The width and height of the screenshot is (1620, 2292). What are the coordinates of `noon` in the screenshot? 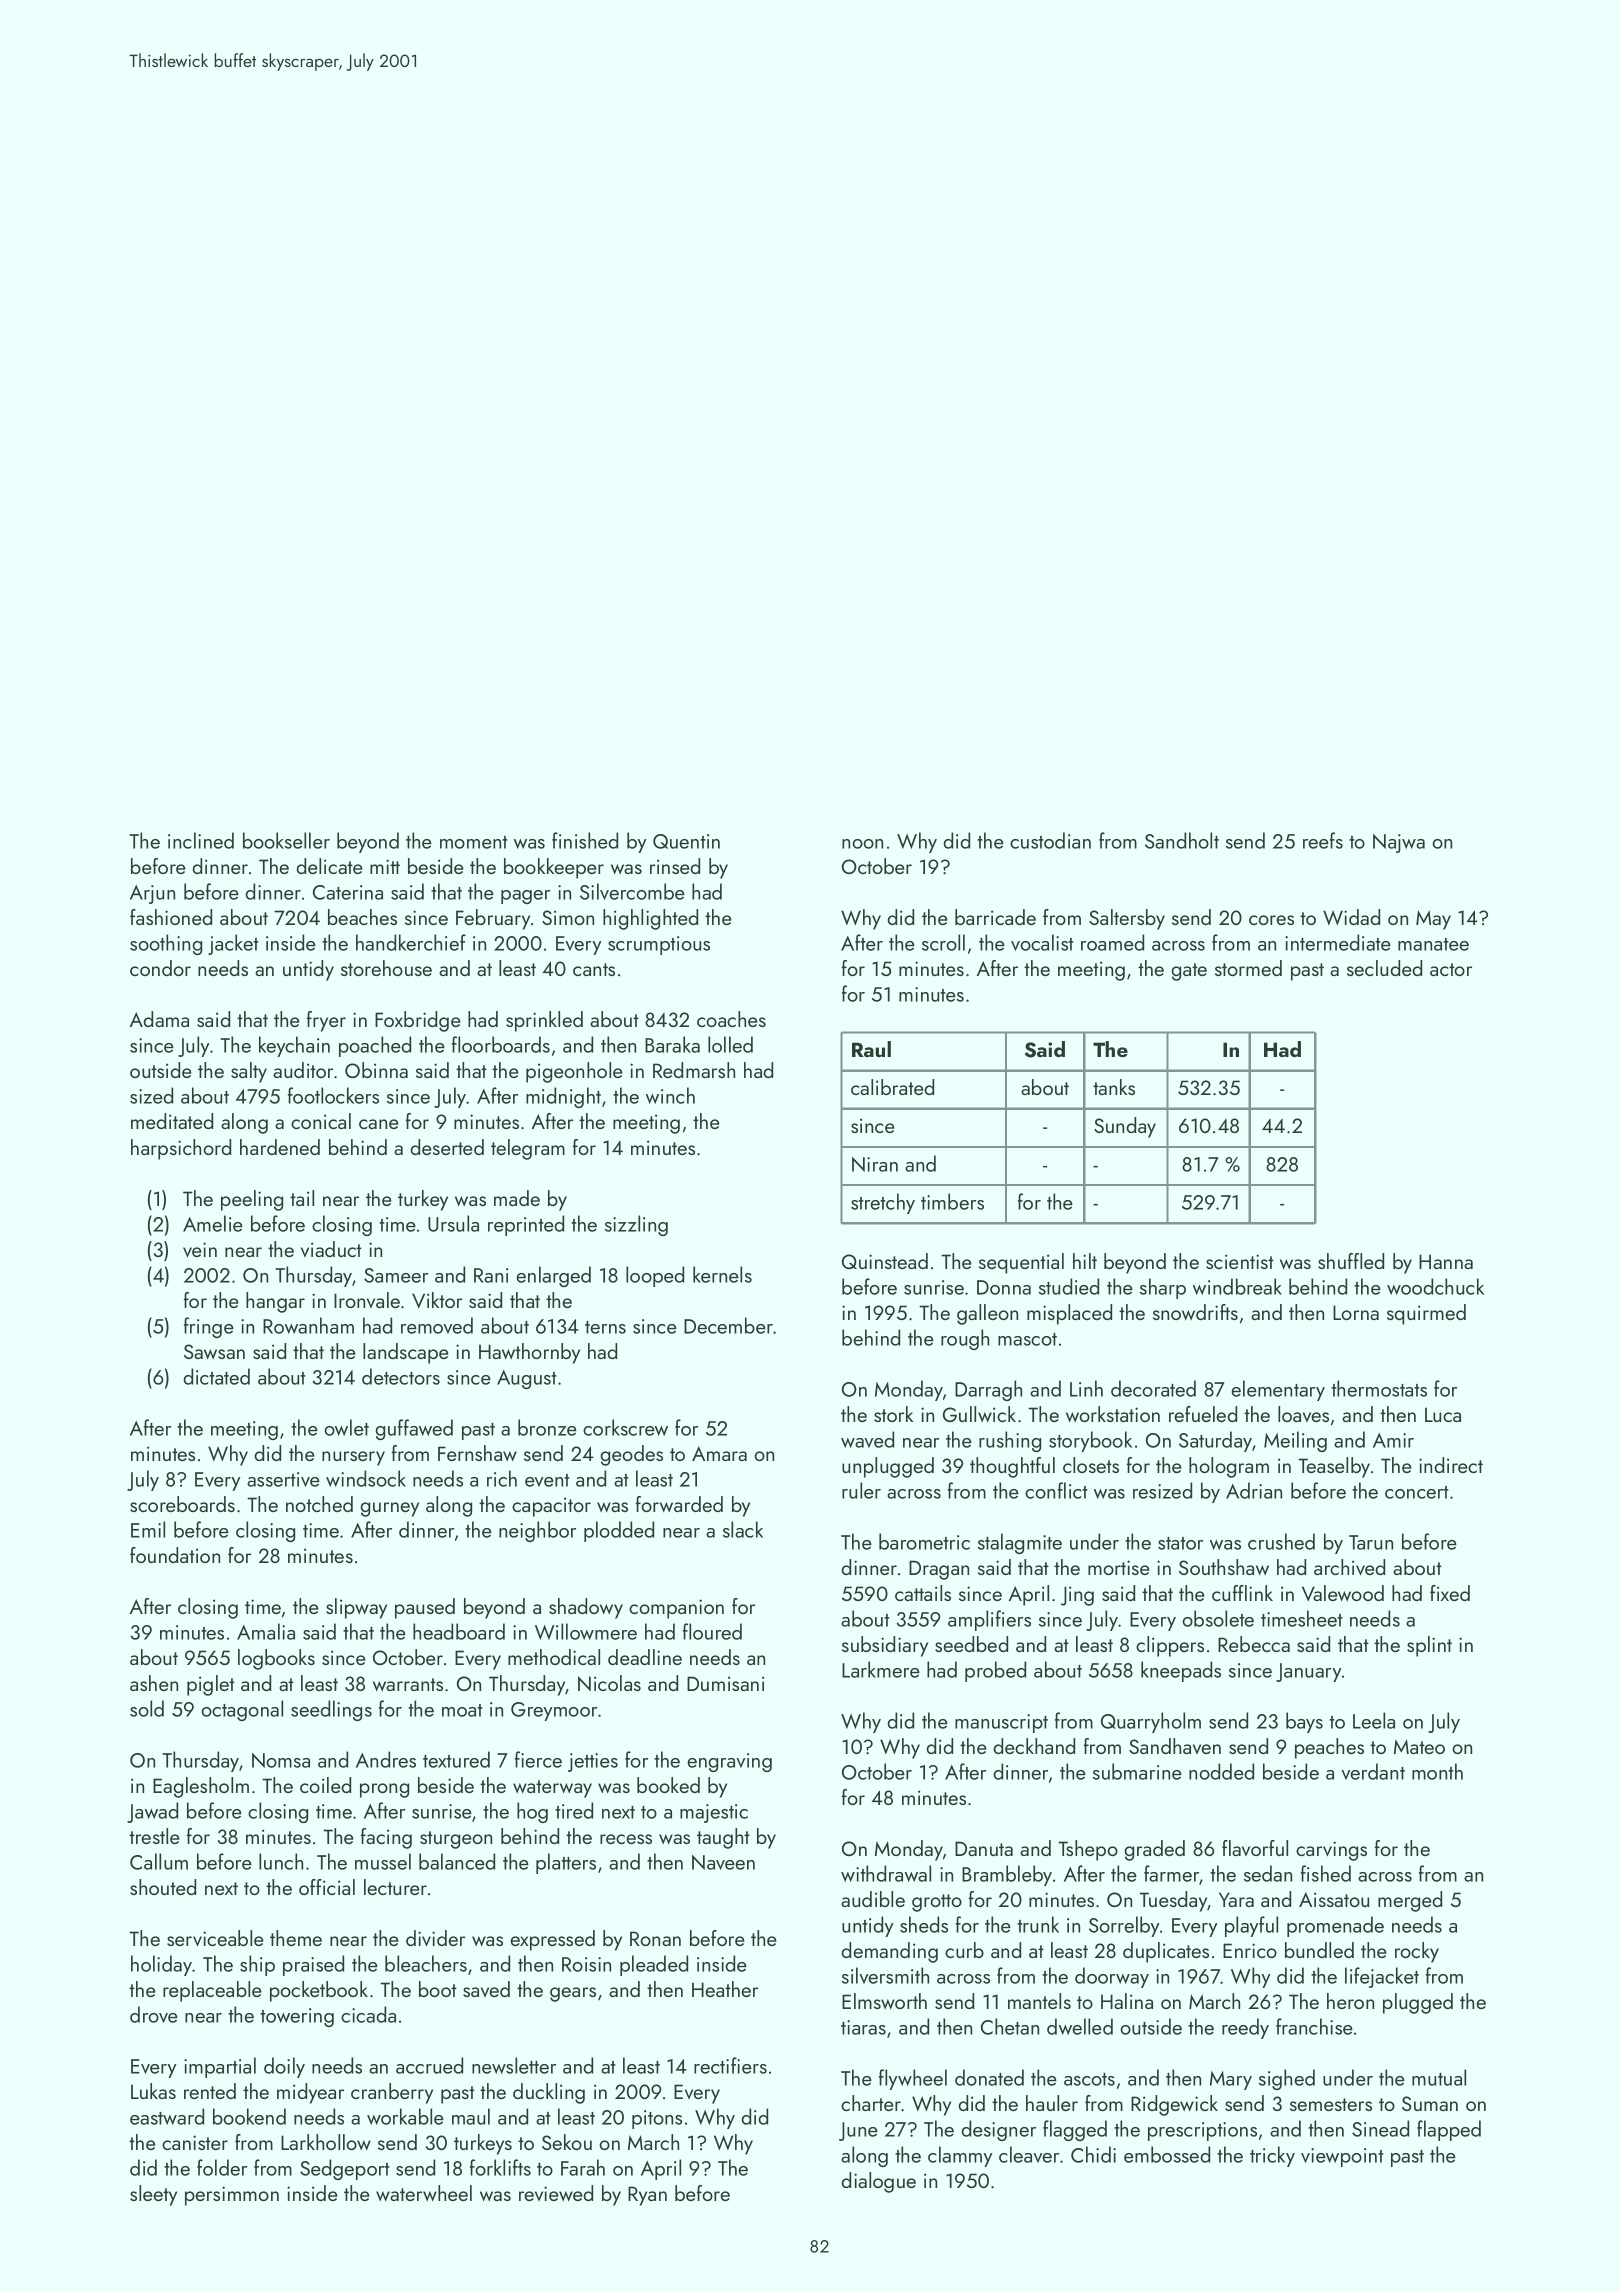 It's located at (862, 844).
